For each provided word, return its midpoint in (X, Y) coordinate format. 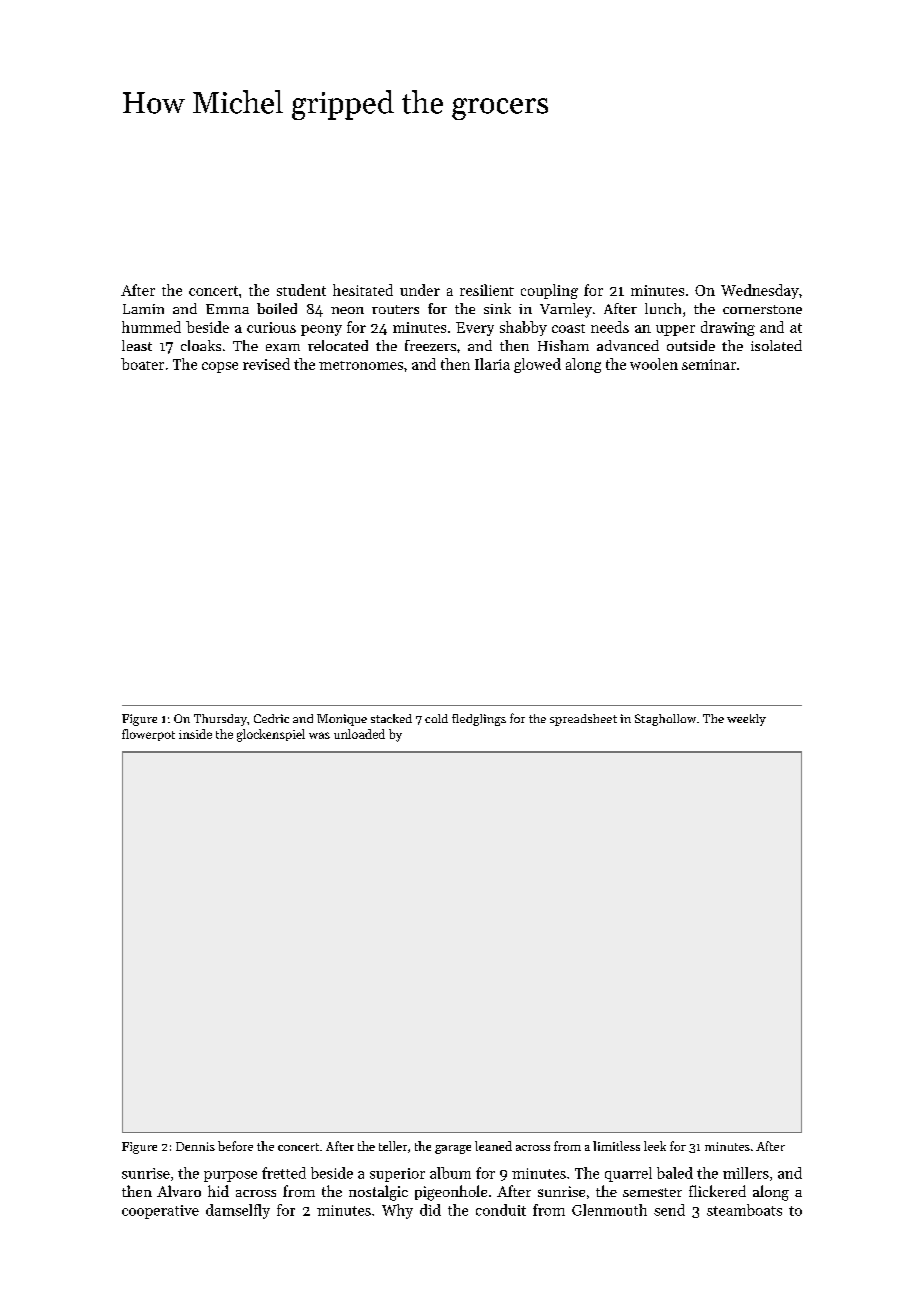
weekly (746, 720)
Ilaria (492, 364)
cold (436, 718)
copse (220, 367)
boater (142, 364)
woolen (654, 364)
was (319, 735)
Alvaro (179, 1191)
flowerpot (148, 735)
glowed (537, 365)
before (235, 1146)
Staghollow (665, 720)
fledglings (479, 720)
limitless (616, 1146)
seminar (709, 364)
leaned (493, 1146)
